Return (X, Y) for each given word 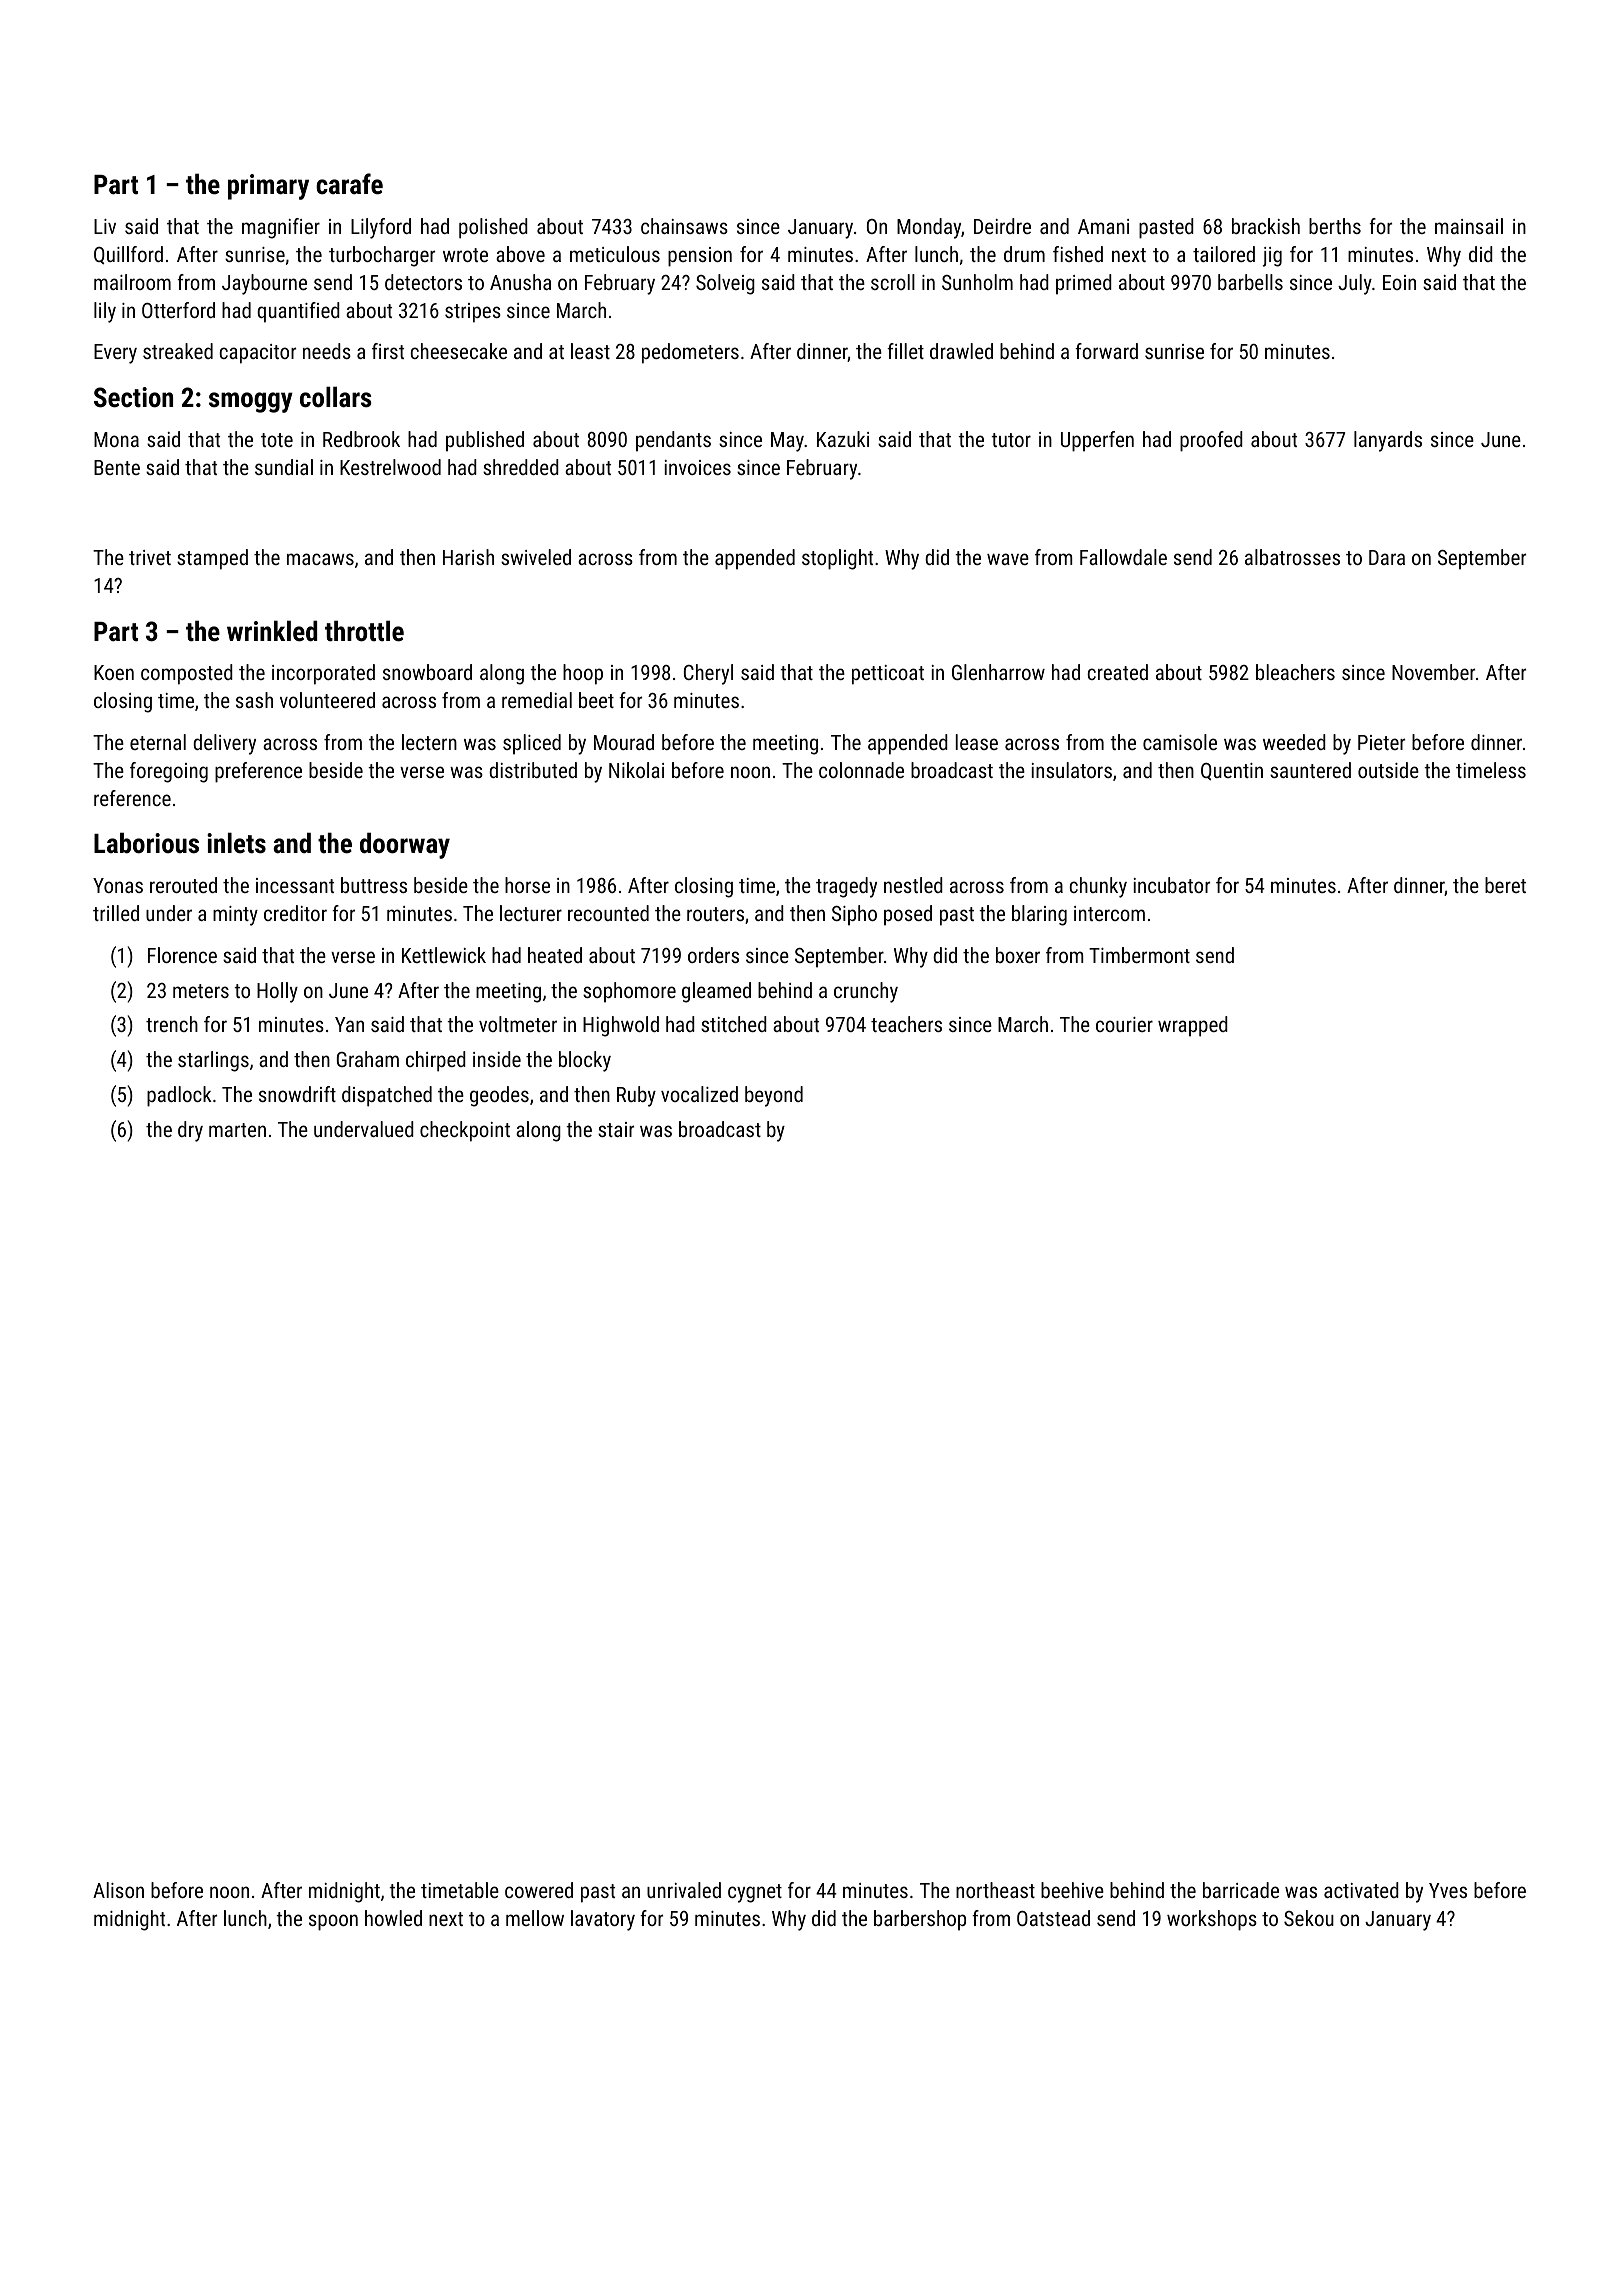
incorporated (323, 674)
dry (190, 1131)
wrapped (1193, 1026)
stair (616, 1129)
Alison (118, 1890)
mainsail (1469, 226)
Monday (929, 228)
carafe (349, 184)
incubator (1171, 885)
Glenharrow (998, 672)
